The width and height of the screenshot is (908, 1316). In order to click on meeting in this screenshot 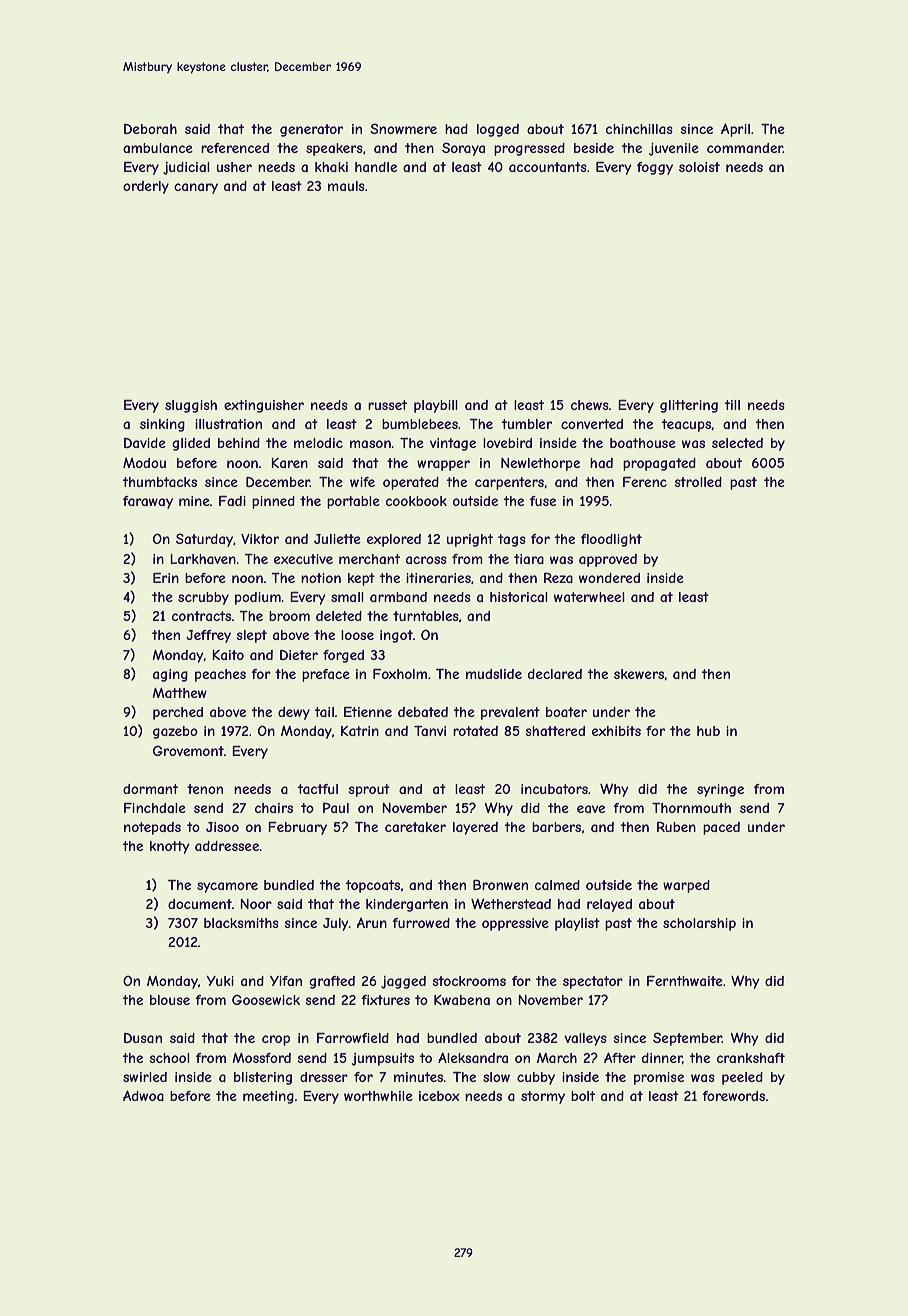, I will do `click(268, 1097)`.
